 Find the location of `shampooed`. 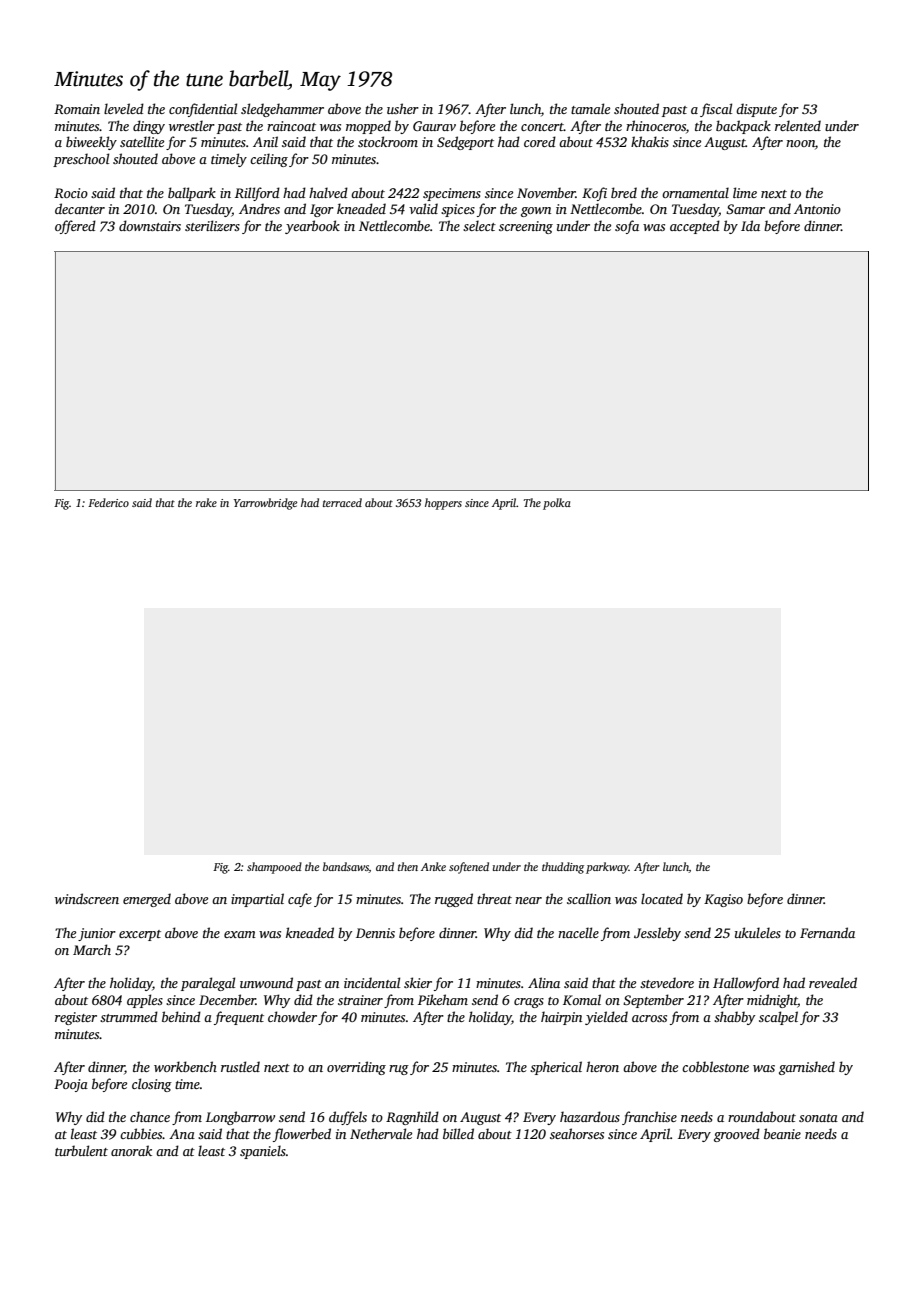

shampooed is located at coordinates (274, 868).
